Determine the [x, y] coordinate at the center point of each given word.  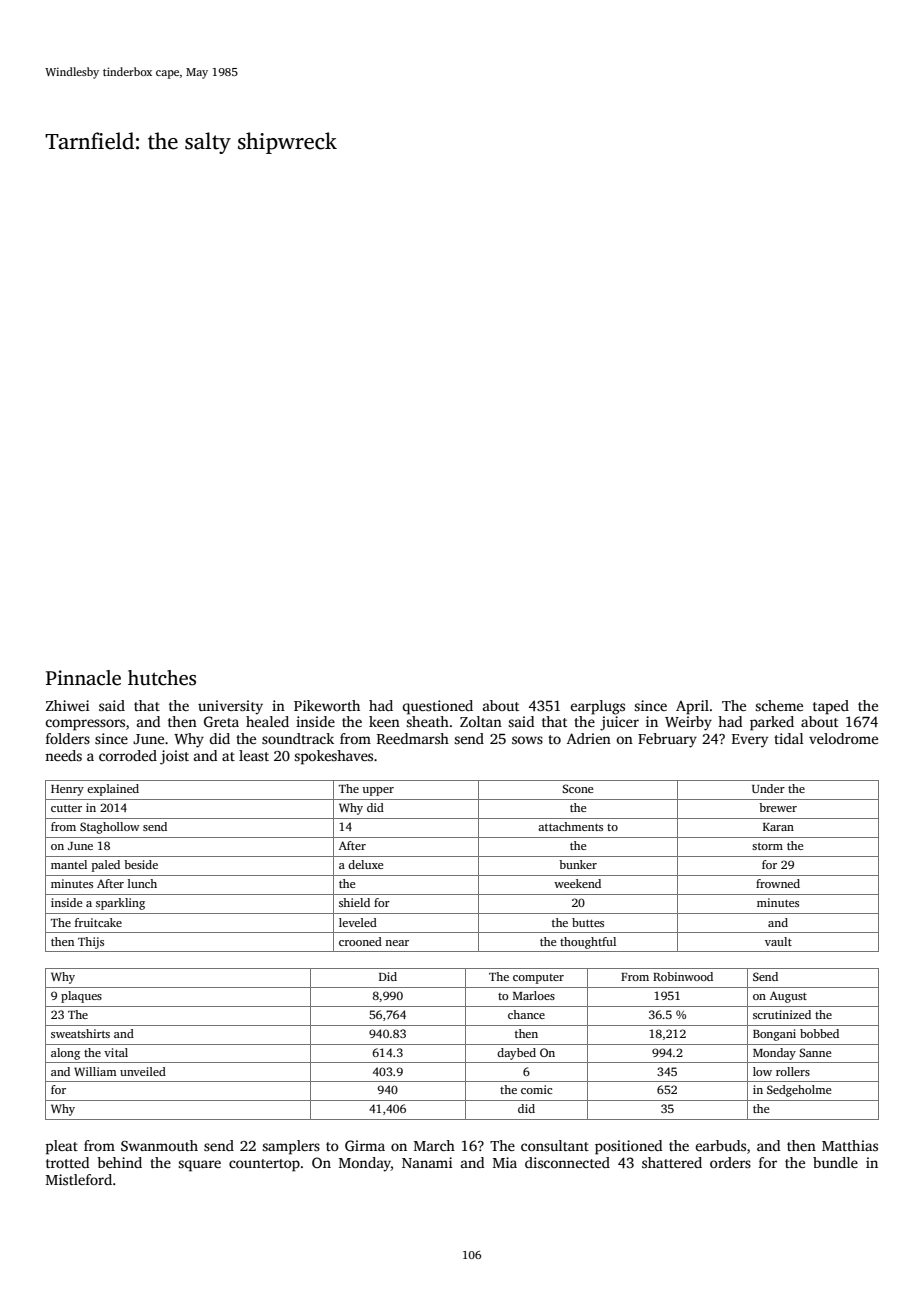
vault [778, 941]
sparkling [120, 904]
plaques [81, 997]
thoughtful [588, 943]
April [692, 707]
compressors [85, 725]
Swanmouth [159, 1145]
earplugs [597, 707]
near [397, 943]
